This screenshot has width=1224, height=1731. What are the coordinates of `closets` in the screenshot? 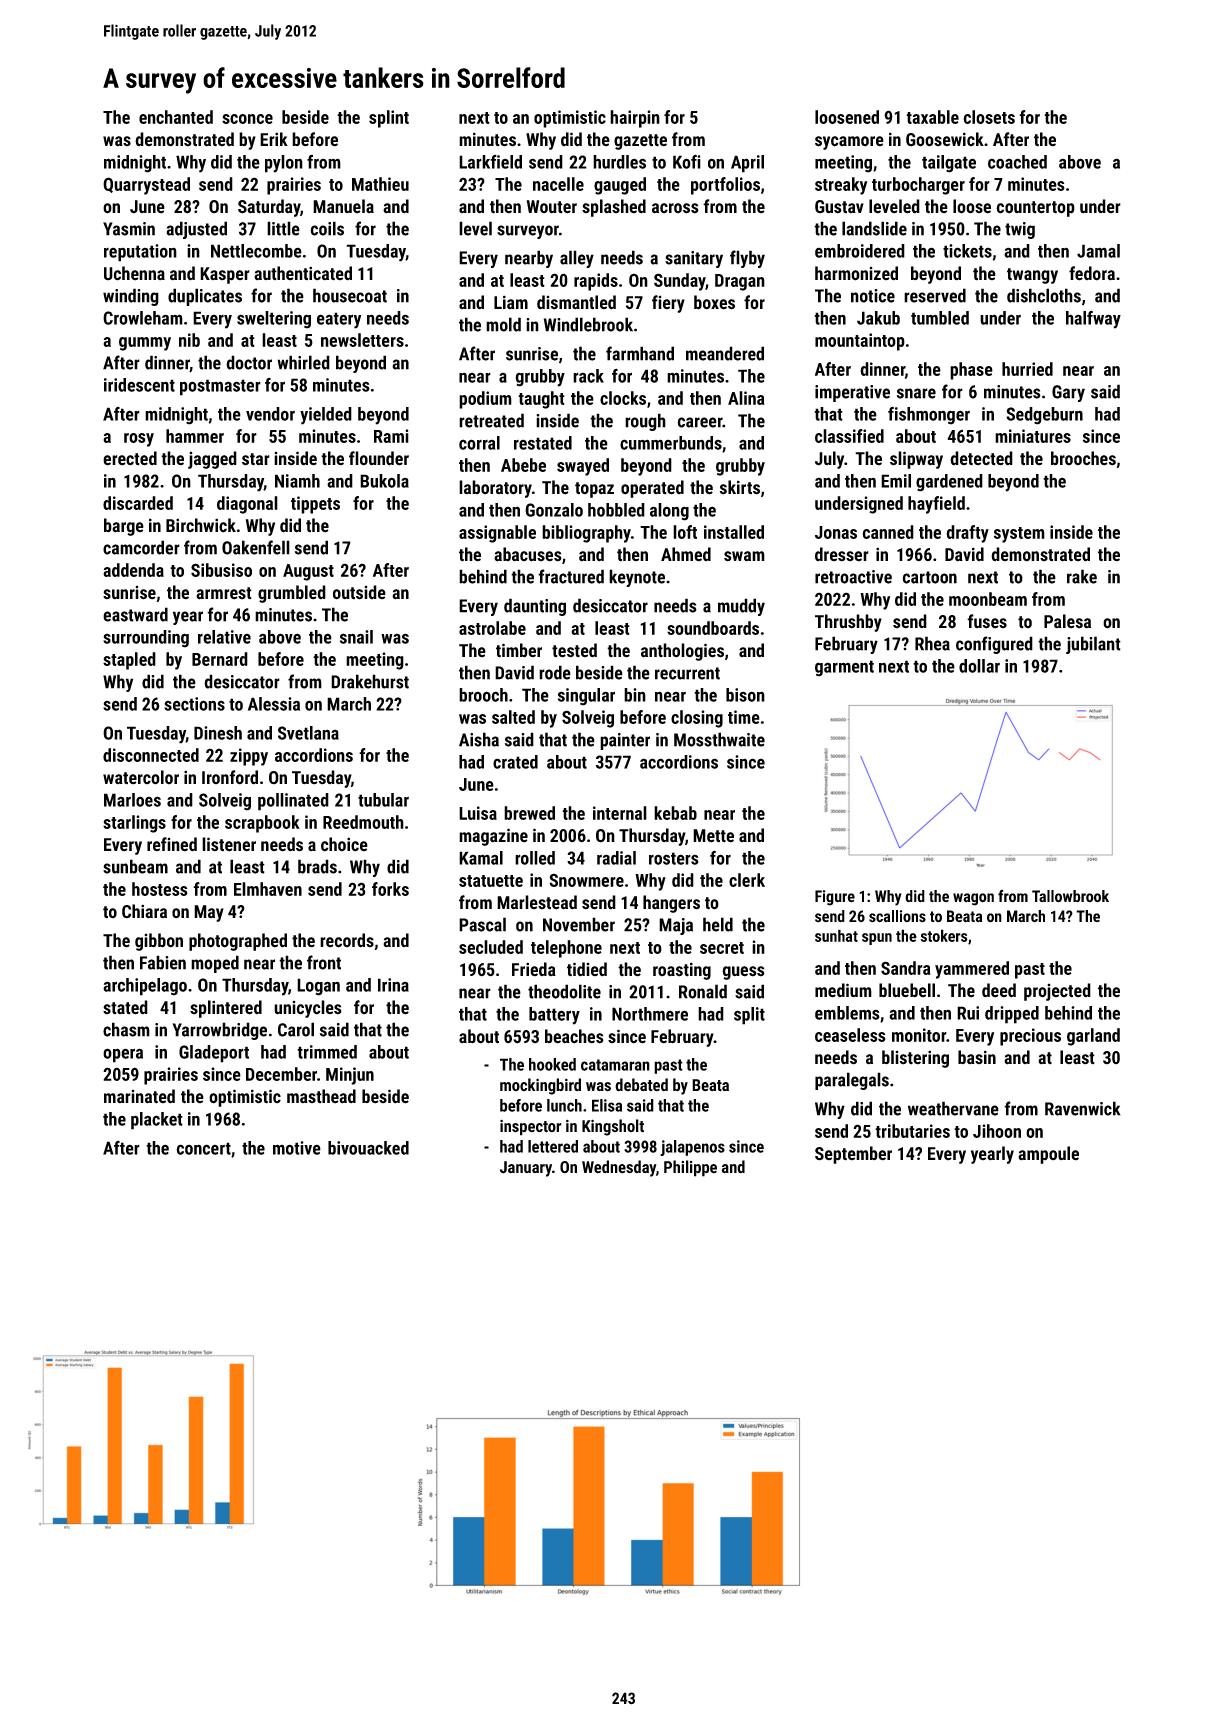 It's located at (989, 117).
